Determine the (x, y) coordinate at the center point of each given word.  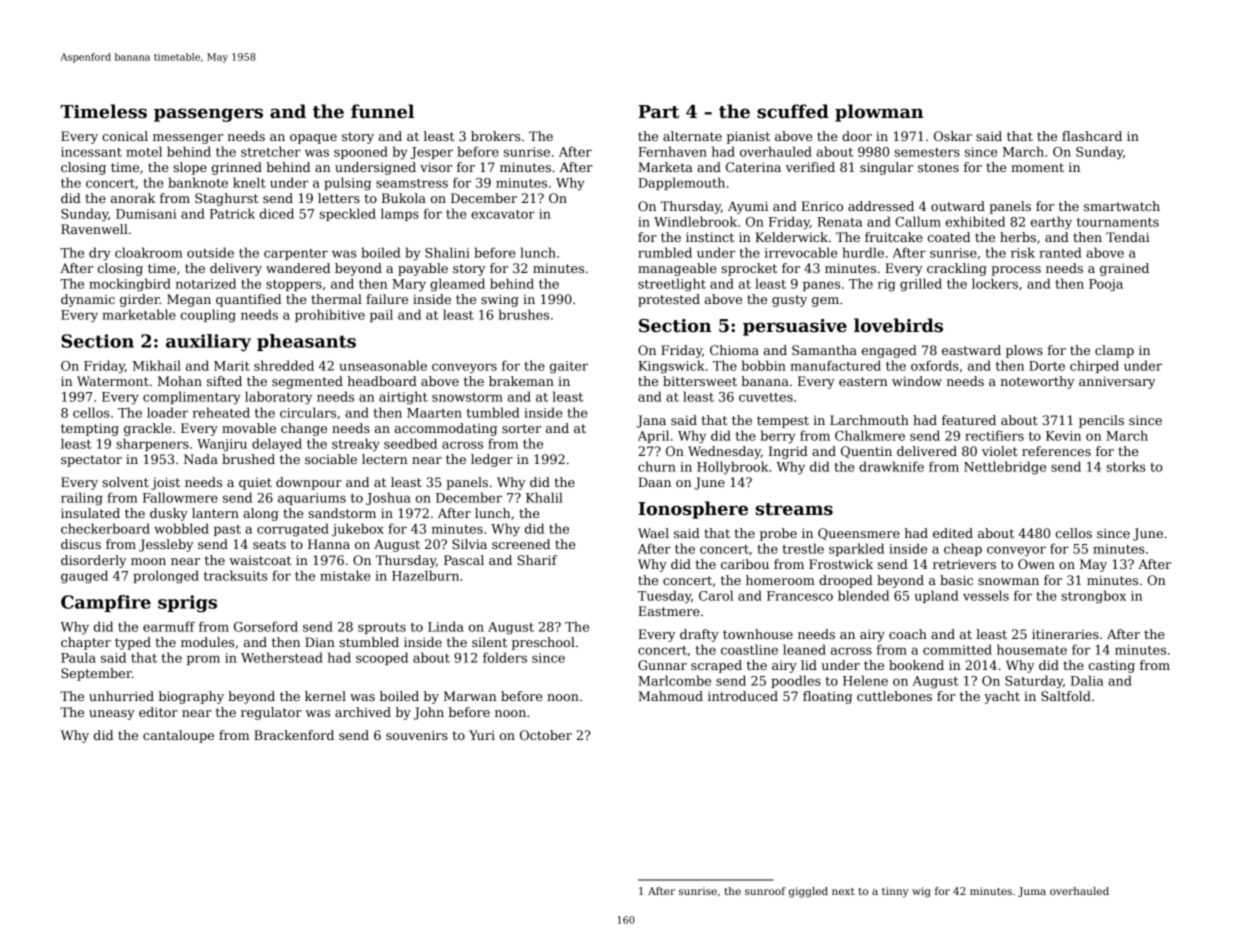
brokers (495, 136)
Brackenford (294, 735)
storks (1125, 466)
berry (778, 437)
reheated (221, 412)
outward (958, 206)
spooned (361, 152)
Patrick (232, 213)
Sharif (537, 560)
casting (1112, 666)
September (96, 674)
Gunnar (662, 665)
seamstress (412, 183)
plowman (879, 113)
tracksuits (235, 575)
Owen (1036, 564)
